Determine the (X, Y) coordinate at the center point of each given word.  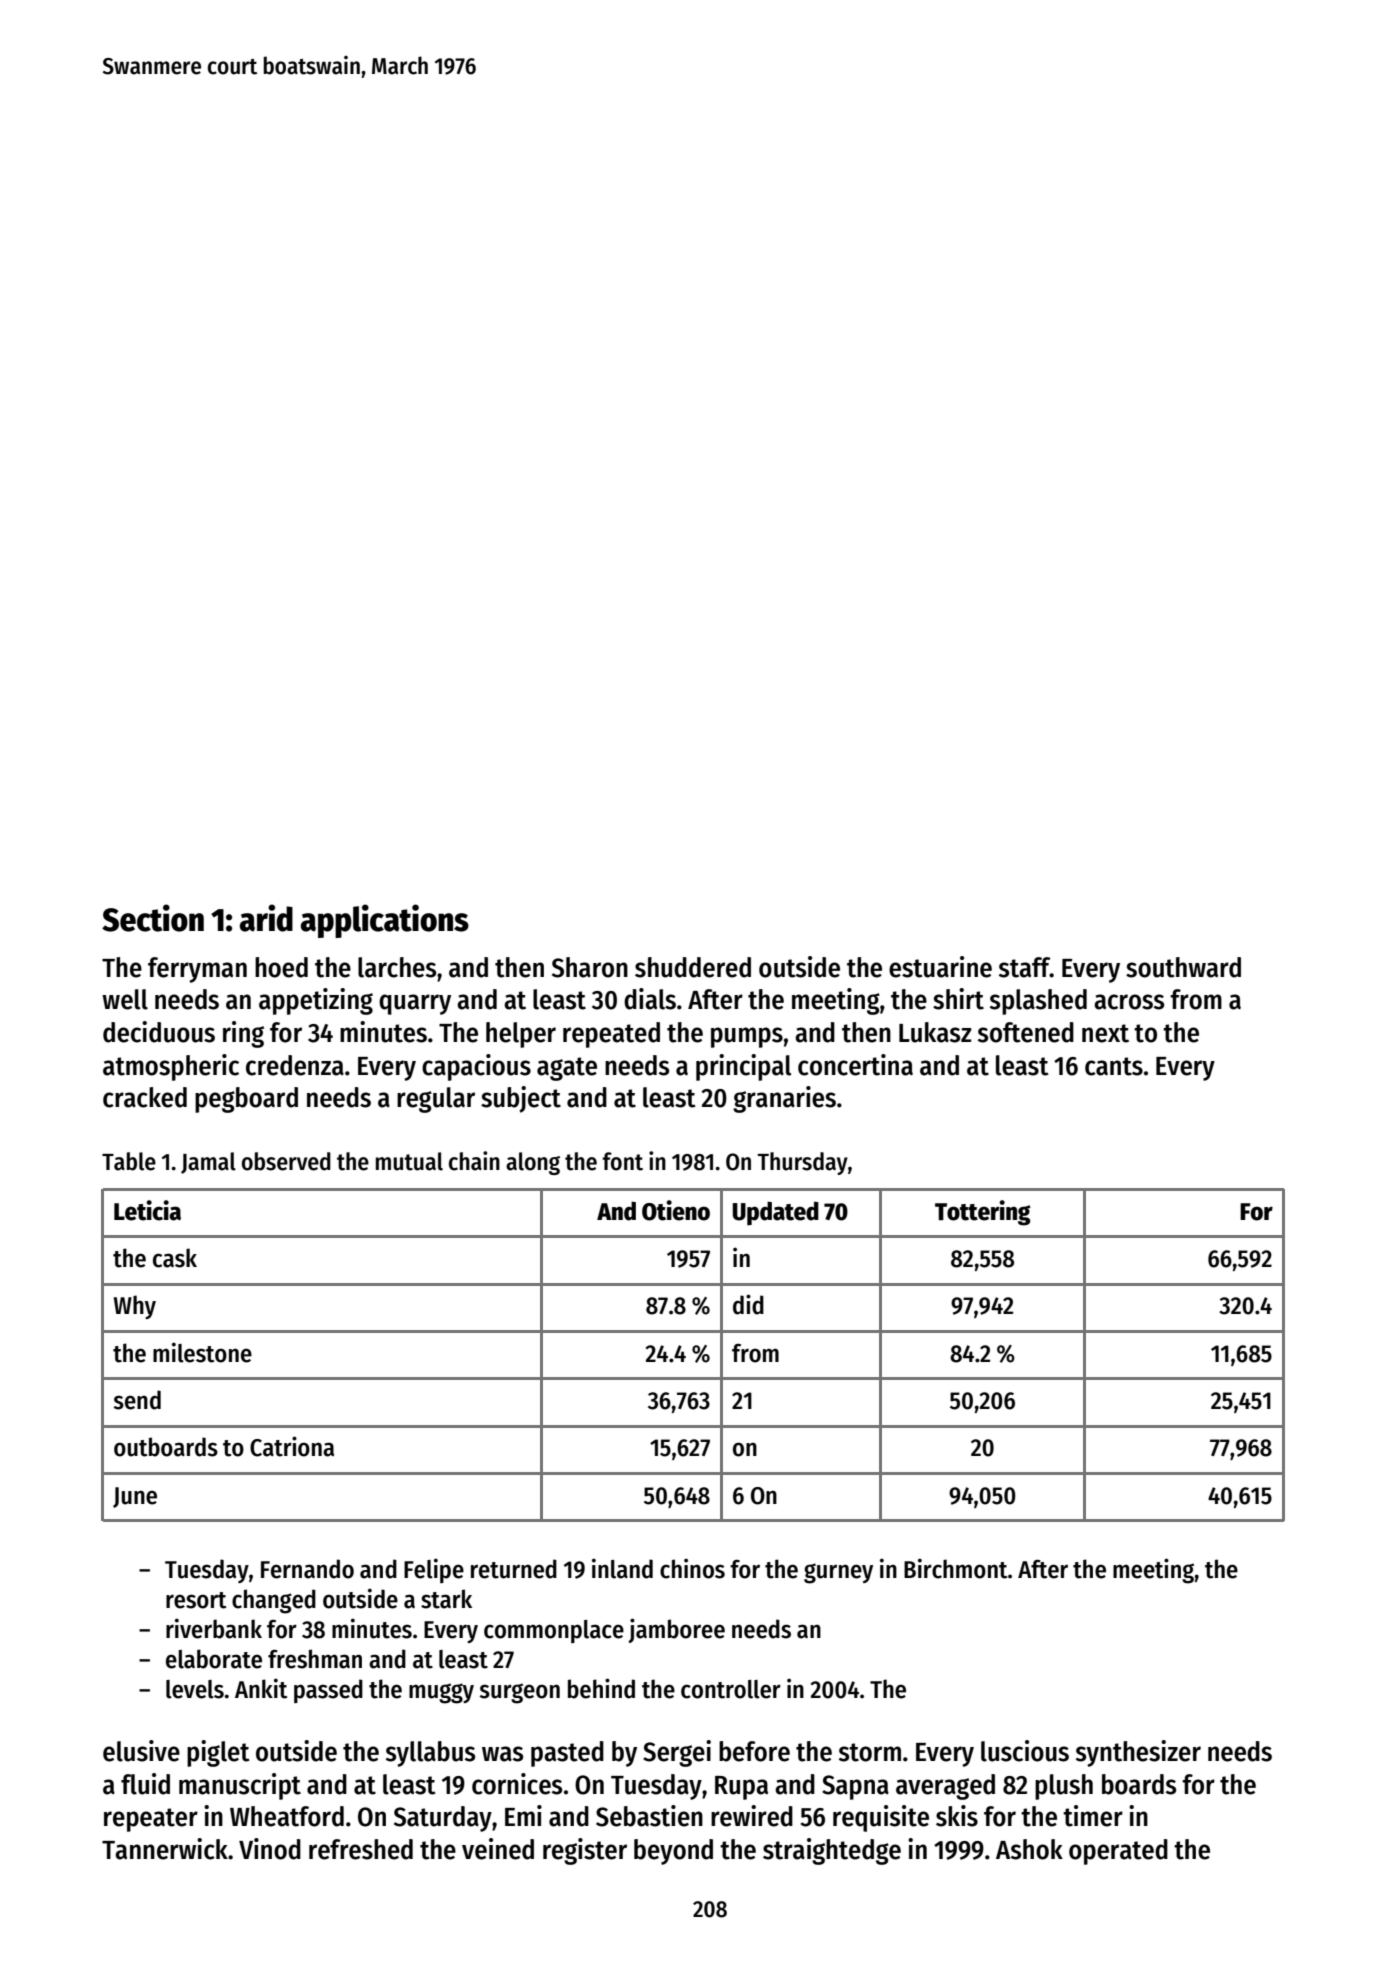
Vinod (270, 1849)
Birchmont (956, 1568)
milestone (202, 1352)
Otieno (676, 1210)
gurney (838, 1573)
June (135, 1497)
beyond (673, 1852)
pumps (747, 1037)
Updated (775, 1213)
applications (385, 921)
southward (1183, 967)
